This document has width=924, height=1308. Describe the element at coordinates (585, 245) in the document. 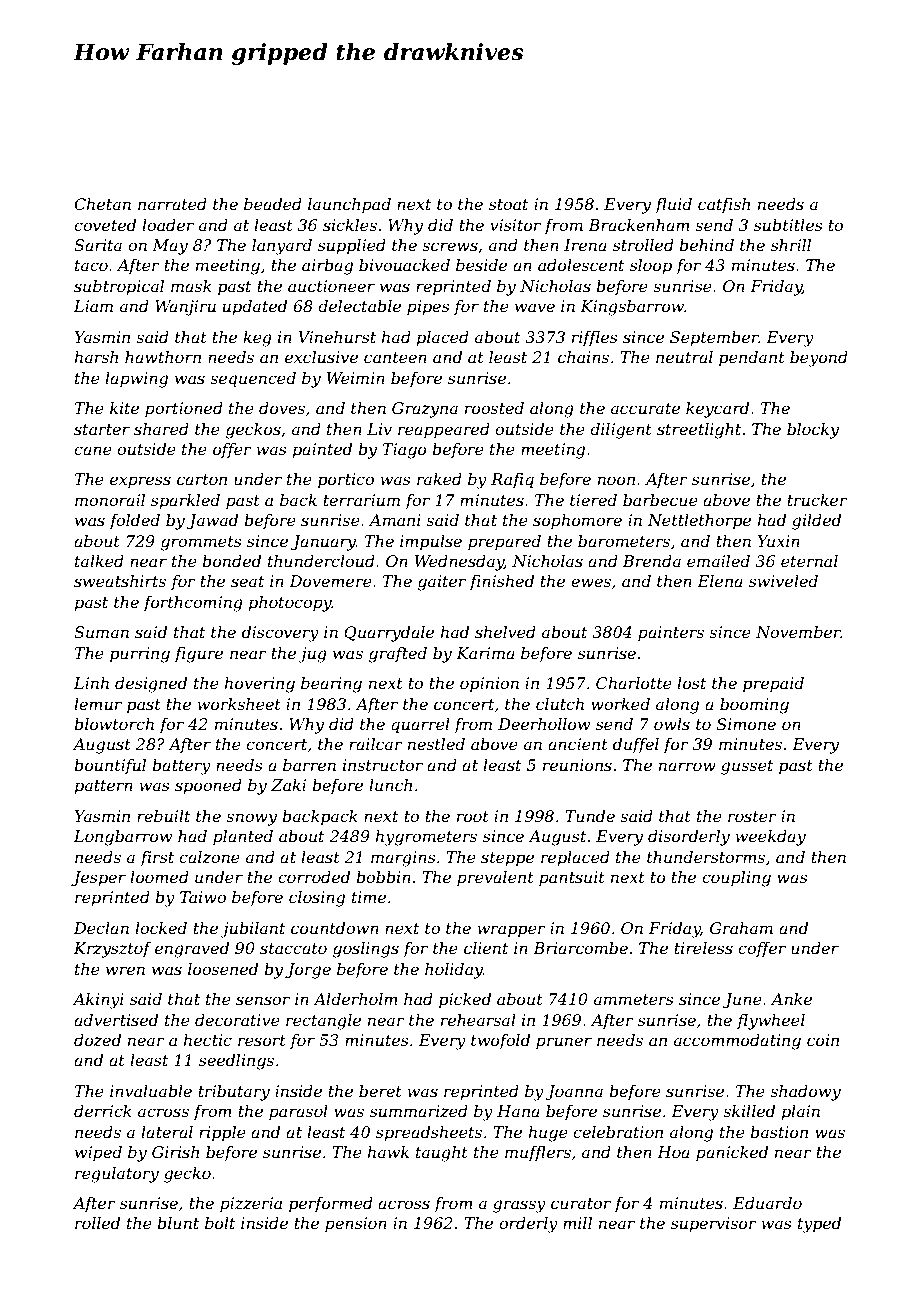

I see `Irena` at that location.
